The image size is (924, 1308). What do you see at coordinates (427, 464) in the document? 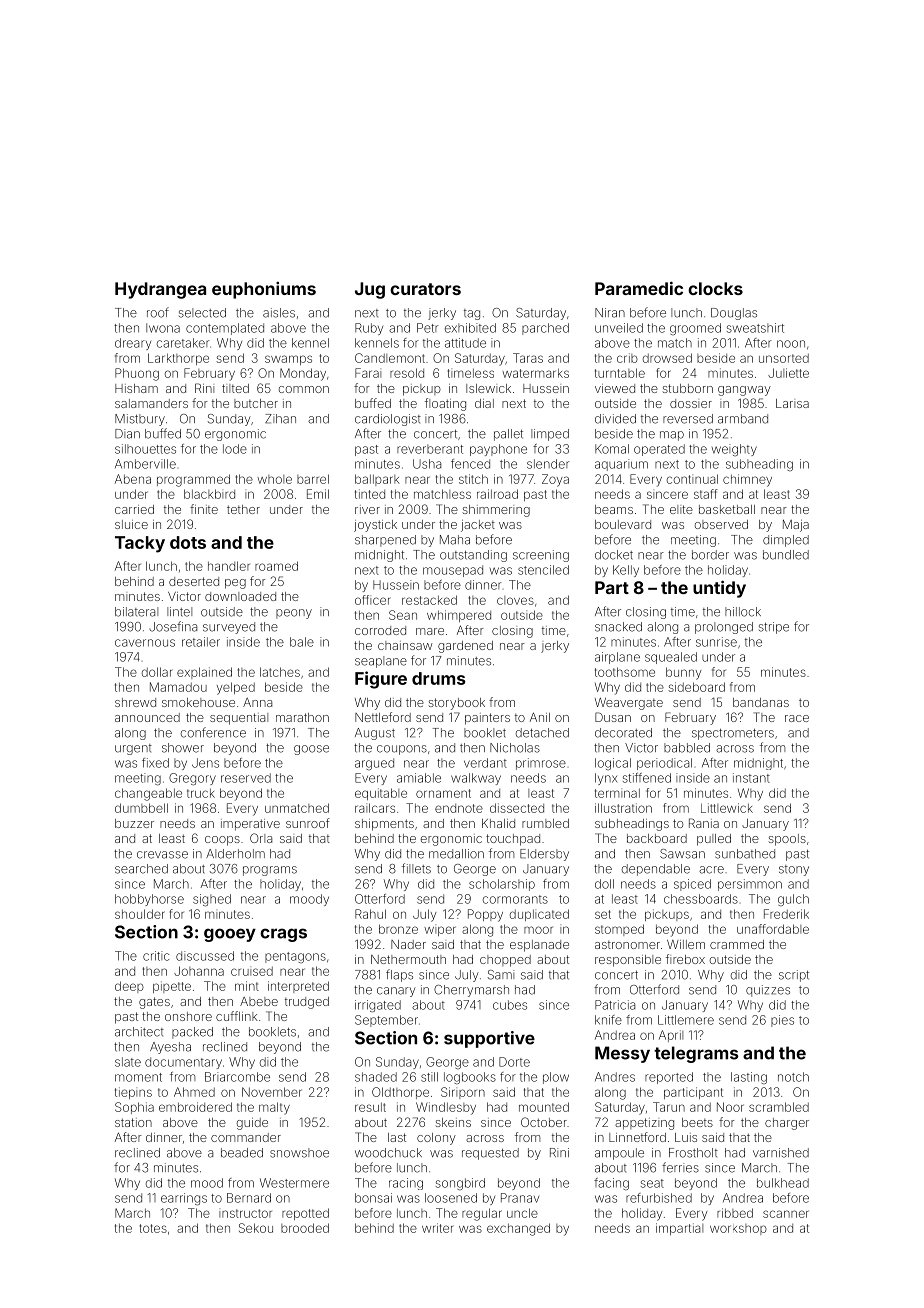
I see `Usha` at bounding box center [427, 464].
